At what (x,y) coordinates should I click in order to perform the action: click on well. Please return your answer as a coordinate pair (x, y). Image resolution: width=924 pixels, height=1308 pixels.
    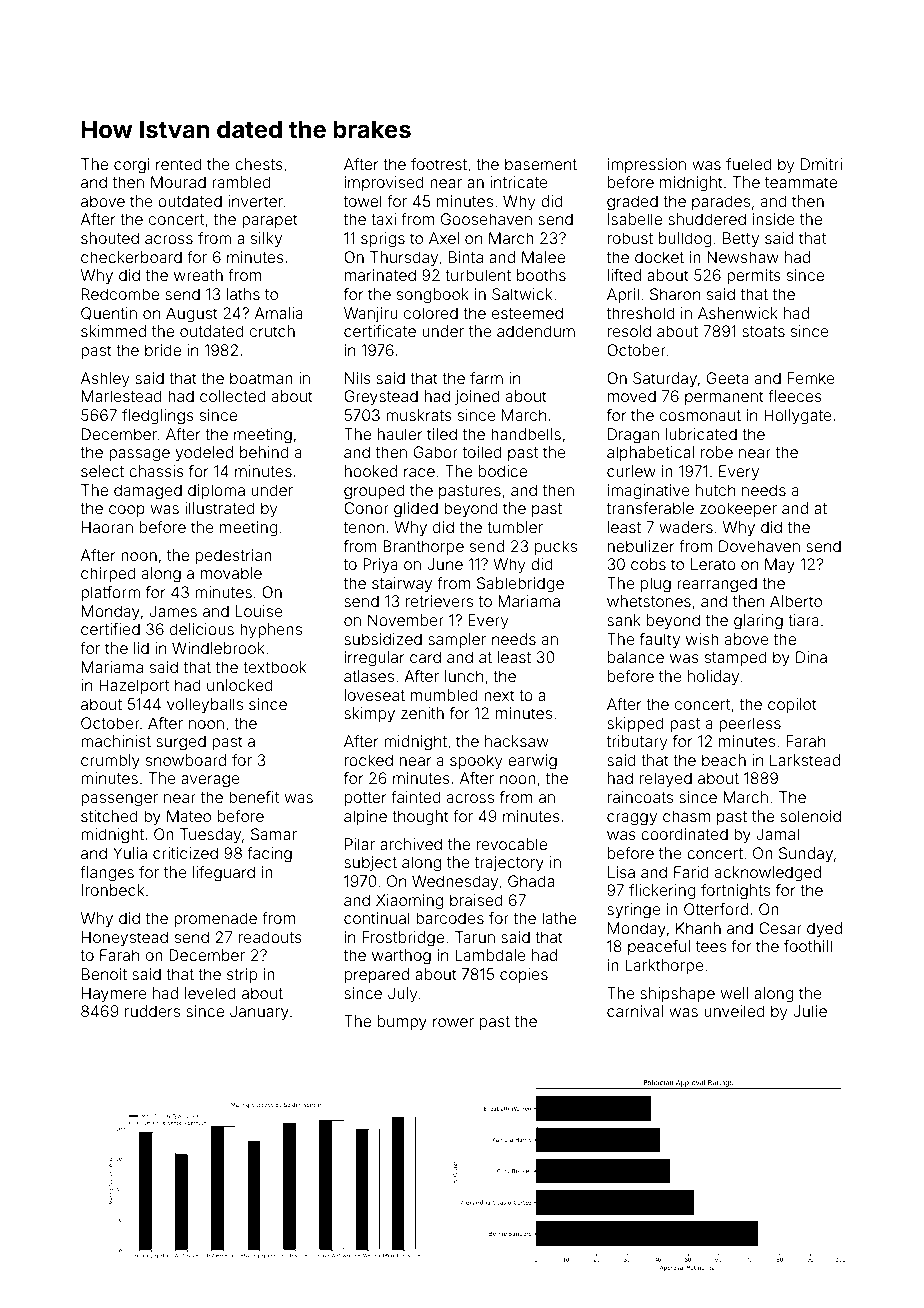
    Looking at the image, I should click on (734, 993).
